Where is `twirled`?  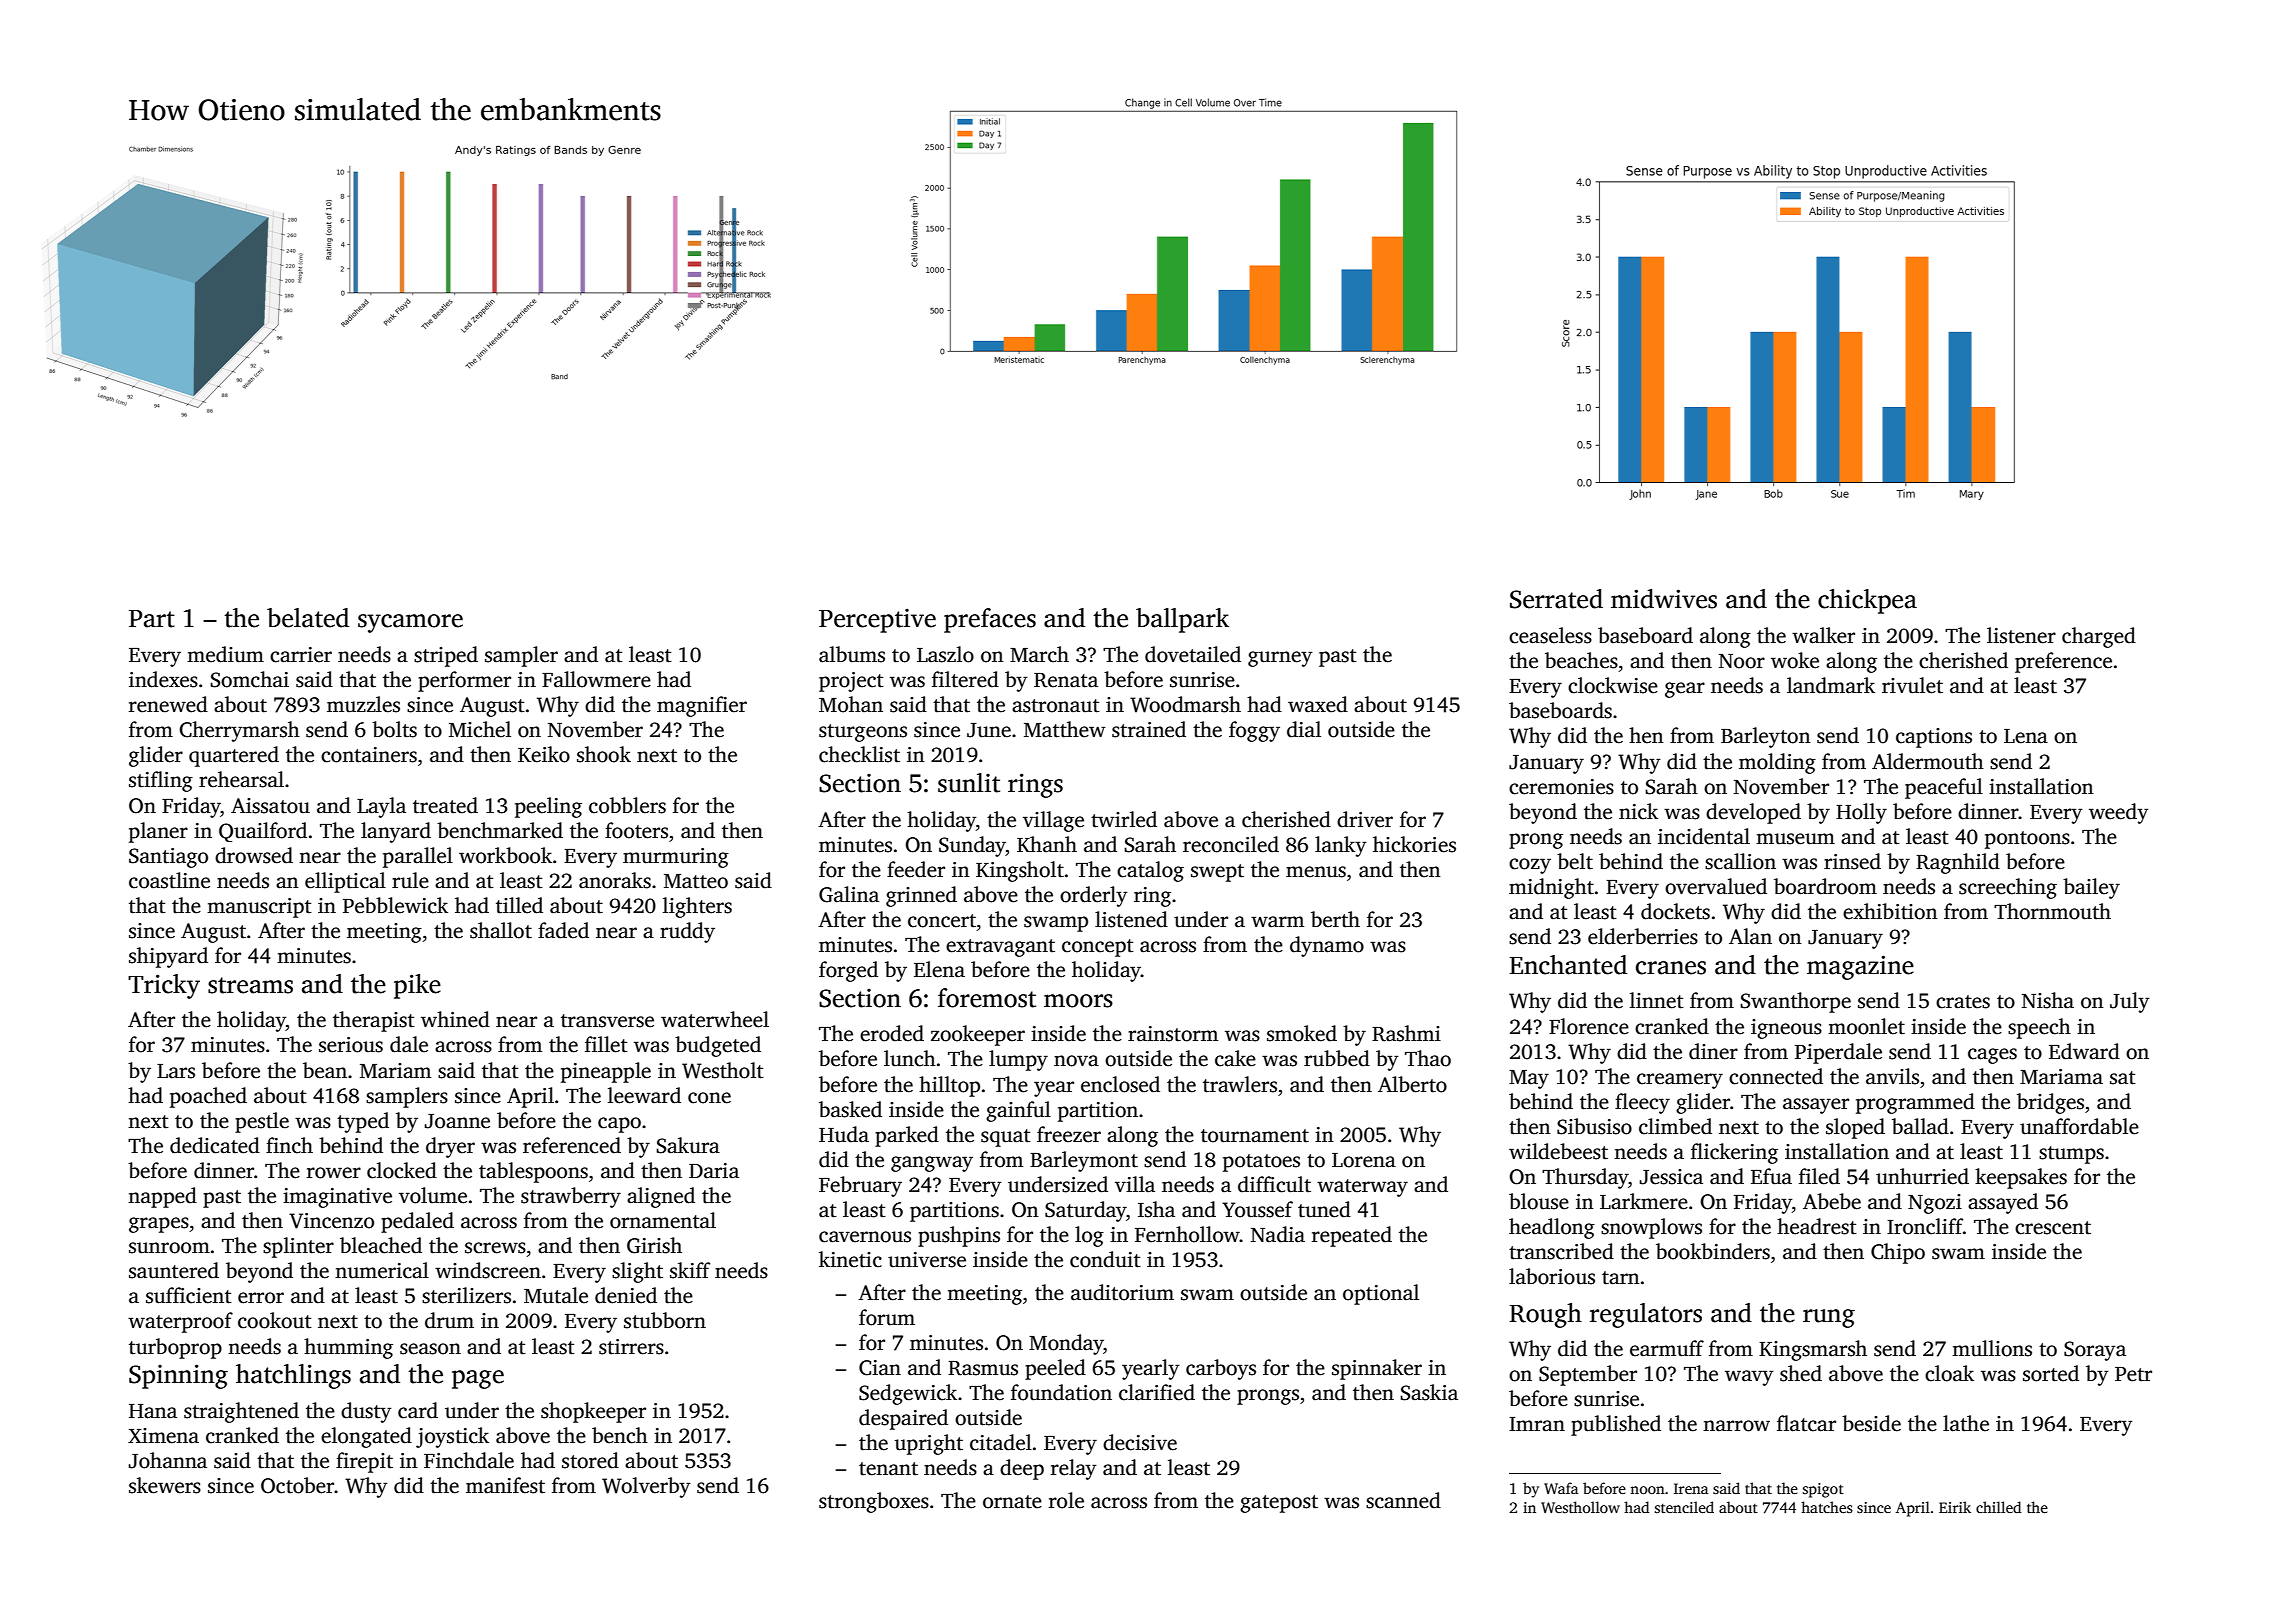
twirled is located at coordinates (1124, 819).
